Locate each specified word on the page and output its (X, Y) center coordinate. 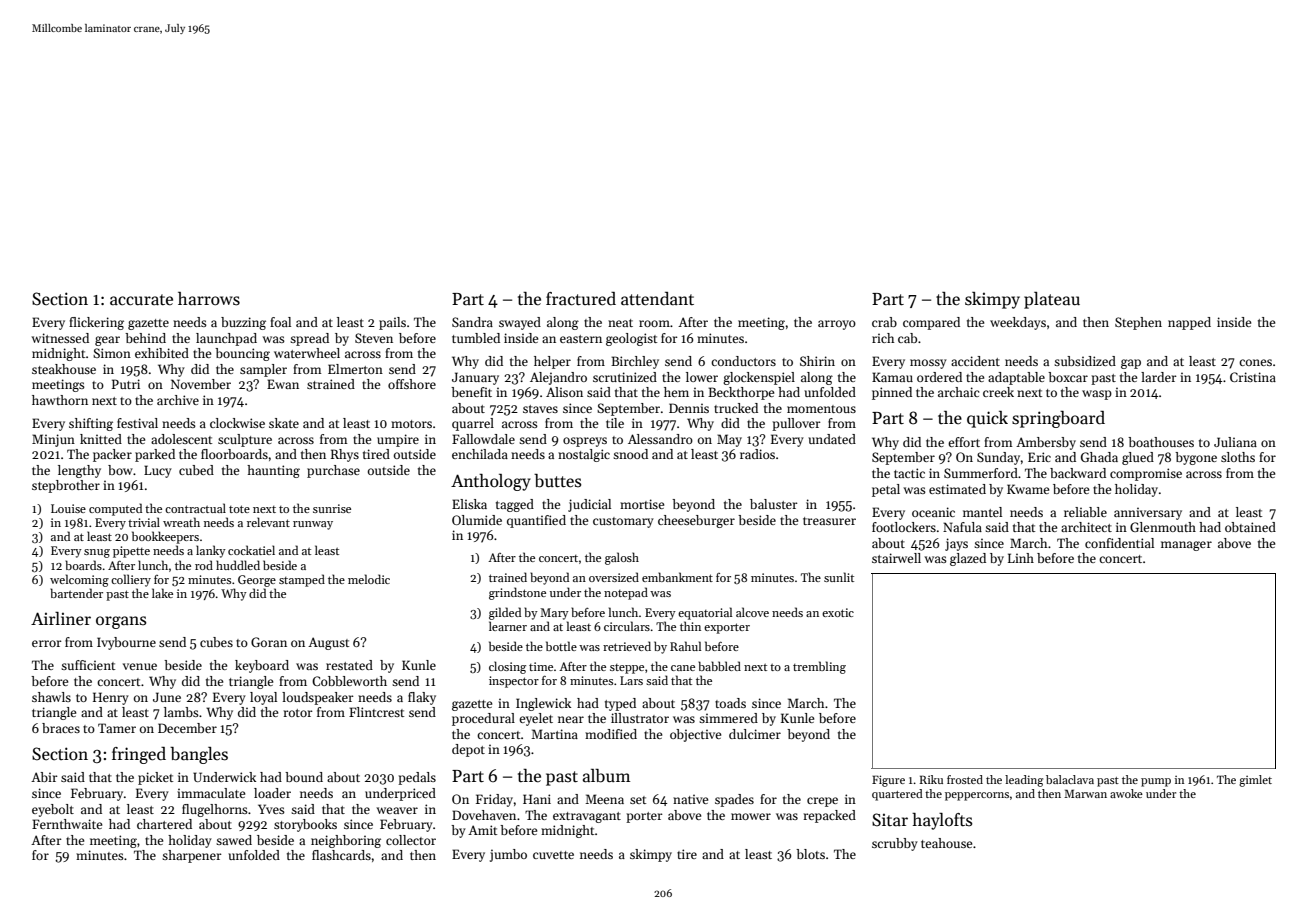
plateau (1052, 300)
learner (508, 626)
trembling (819, 667)
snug (97, 553)
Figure (888, 781)
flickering (96, 323)
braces (61, 728)
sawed (234, 840)
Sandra (472, 322)
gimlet (1255, 781)
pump (1156, 782)
